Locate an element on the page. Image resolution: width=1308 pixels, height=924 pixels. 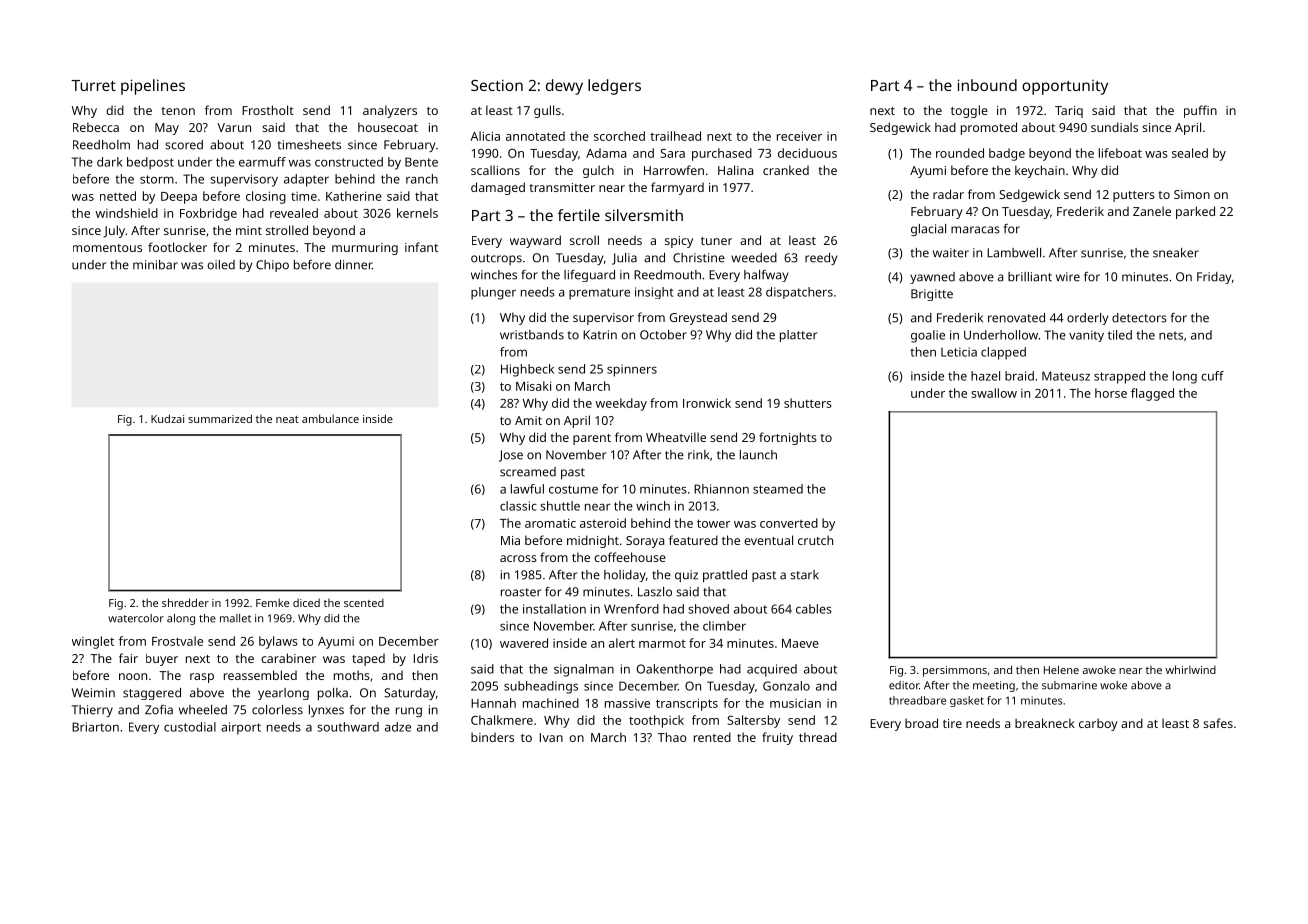
submarine is located at coordinates (1069, 685).
